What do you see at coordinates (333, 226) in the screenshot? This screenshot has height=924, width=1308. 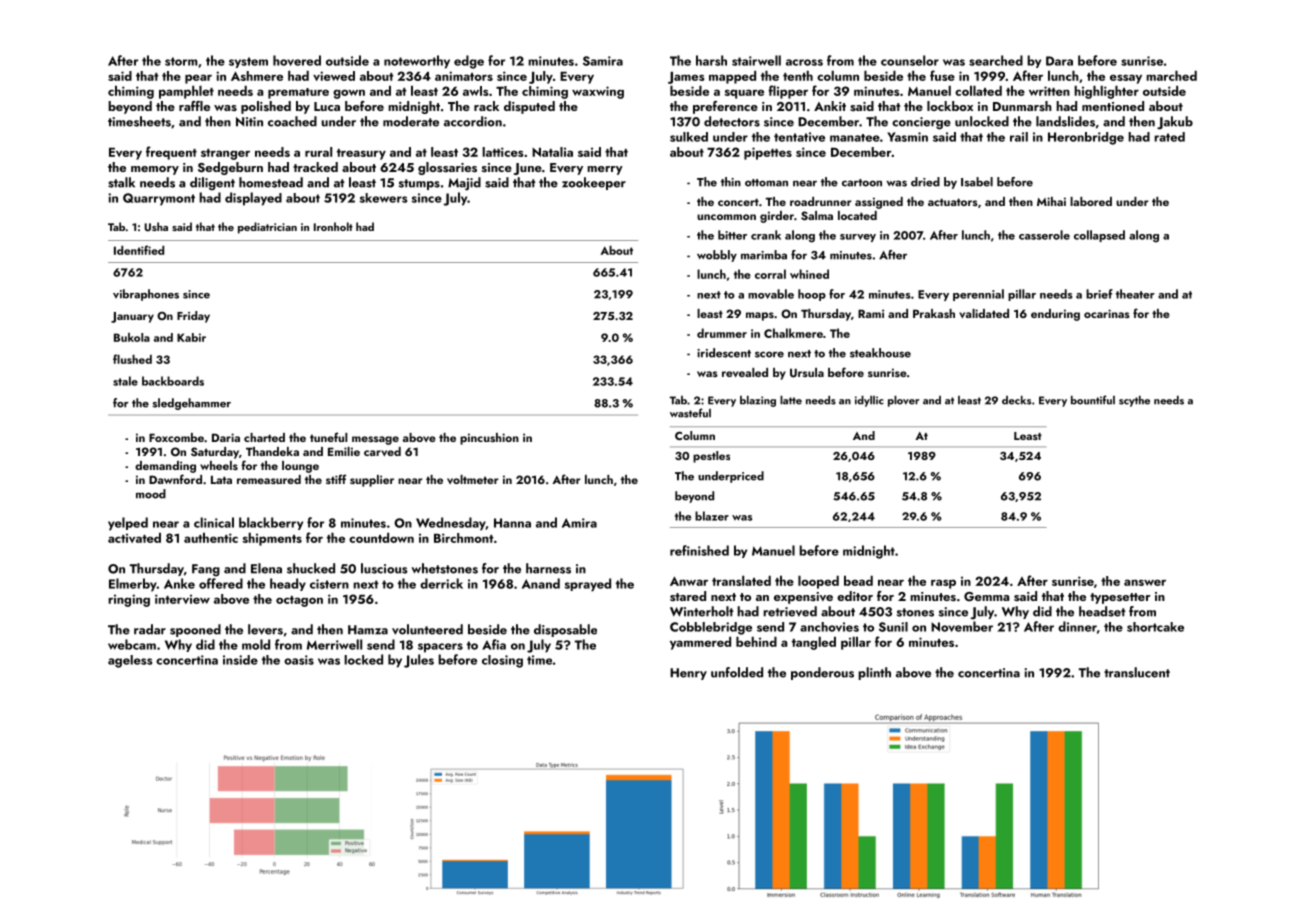 I see `Ironholt` at bounding box center [333, 226].
